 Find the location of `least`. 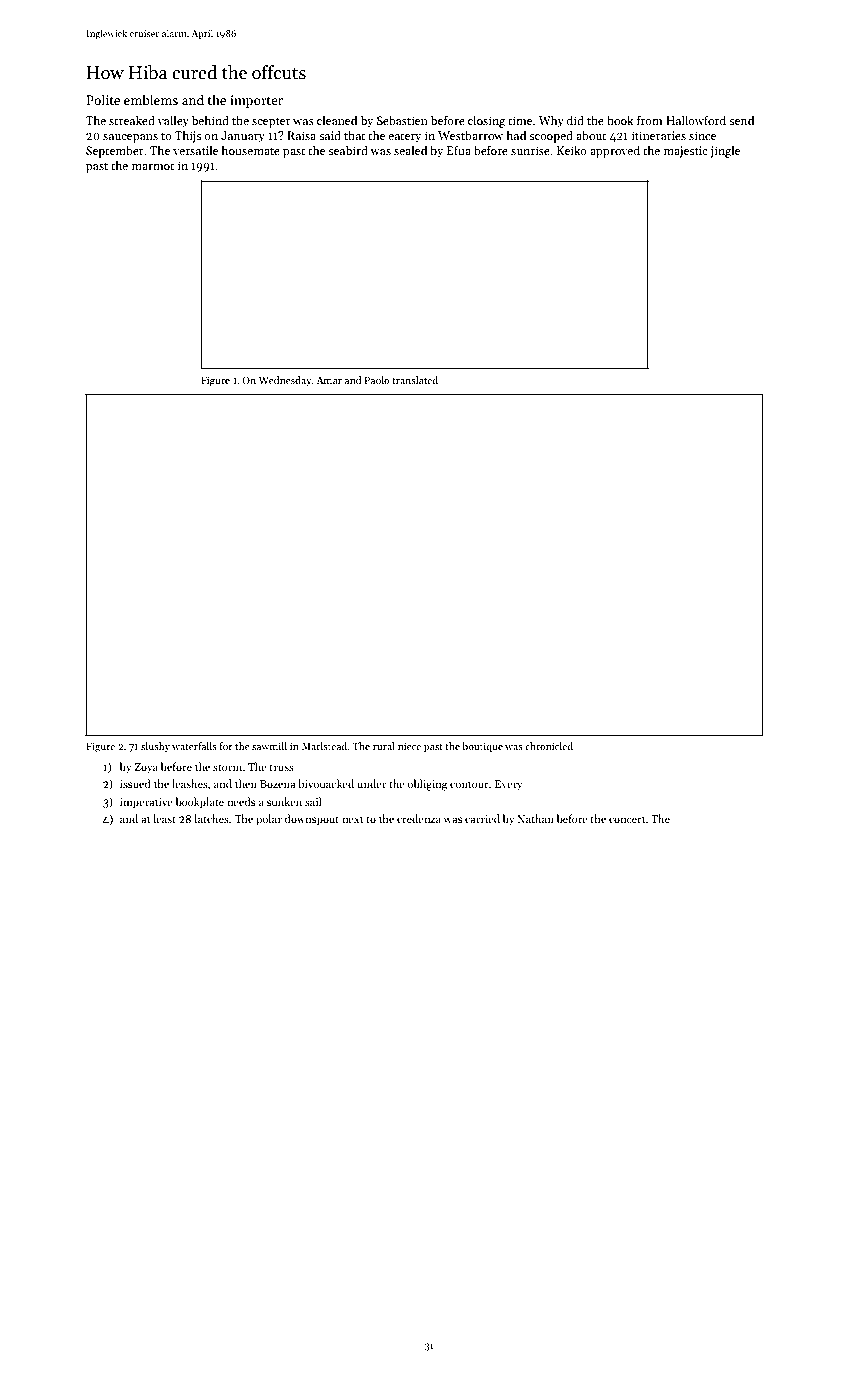

least is located at coordinates (164, 818).
